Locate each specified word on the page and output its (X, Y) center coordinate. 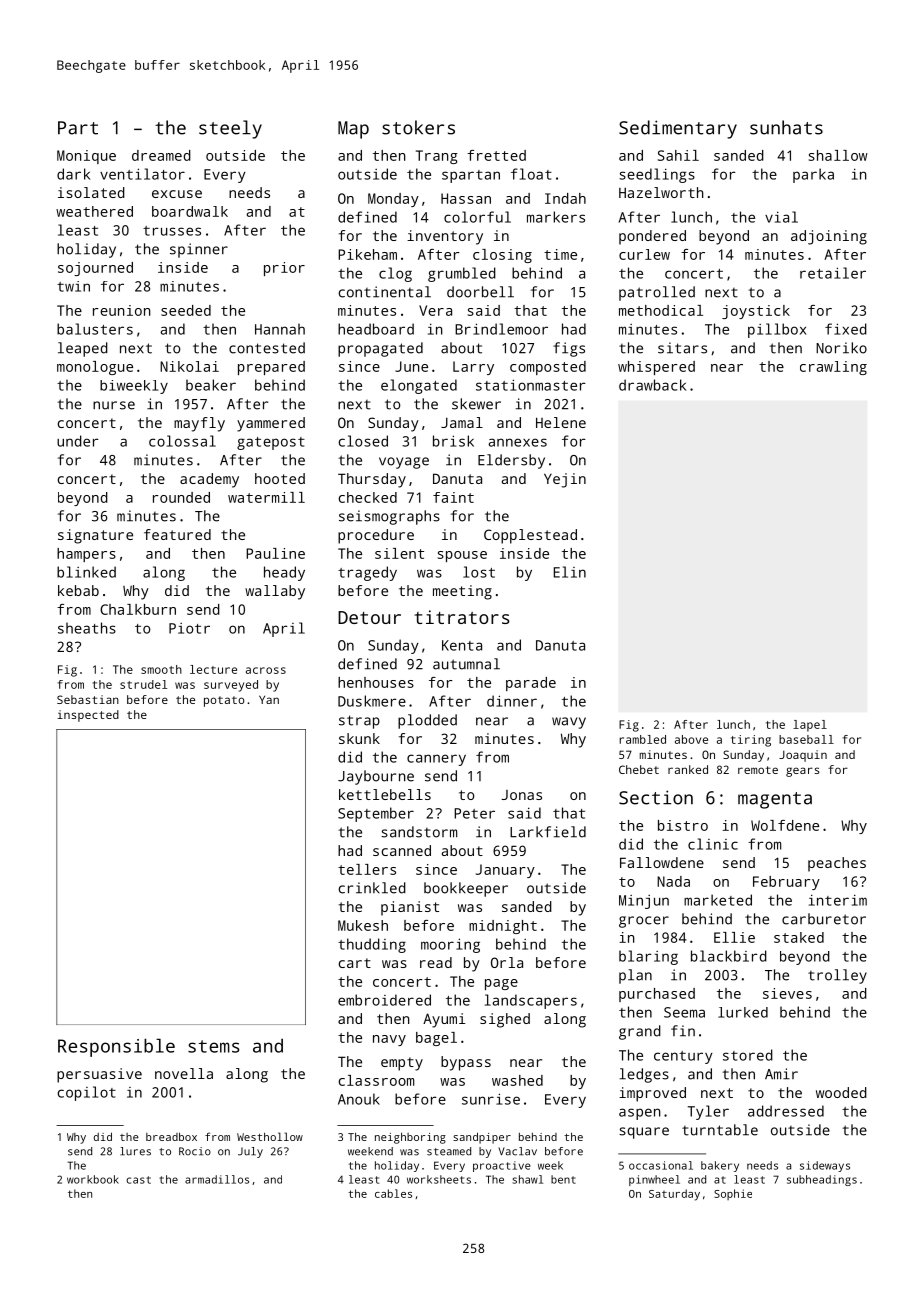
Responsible (116, 1047)
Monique (86, 157)
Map (353, 130)
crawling (833, 368)
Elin (570, 572)
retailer (833, 273)
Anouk (359, 1099)
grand (640, 1032)
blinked (86, 572)
